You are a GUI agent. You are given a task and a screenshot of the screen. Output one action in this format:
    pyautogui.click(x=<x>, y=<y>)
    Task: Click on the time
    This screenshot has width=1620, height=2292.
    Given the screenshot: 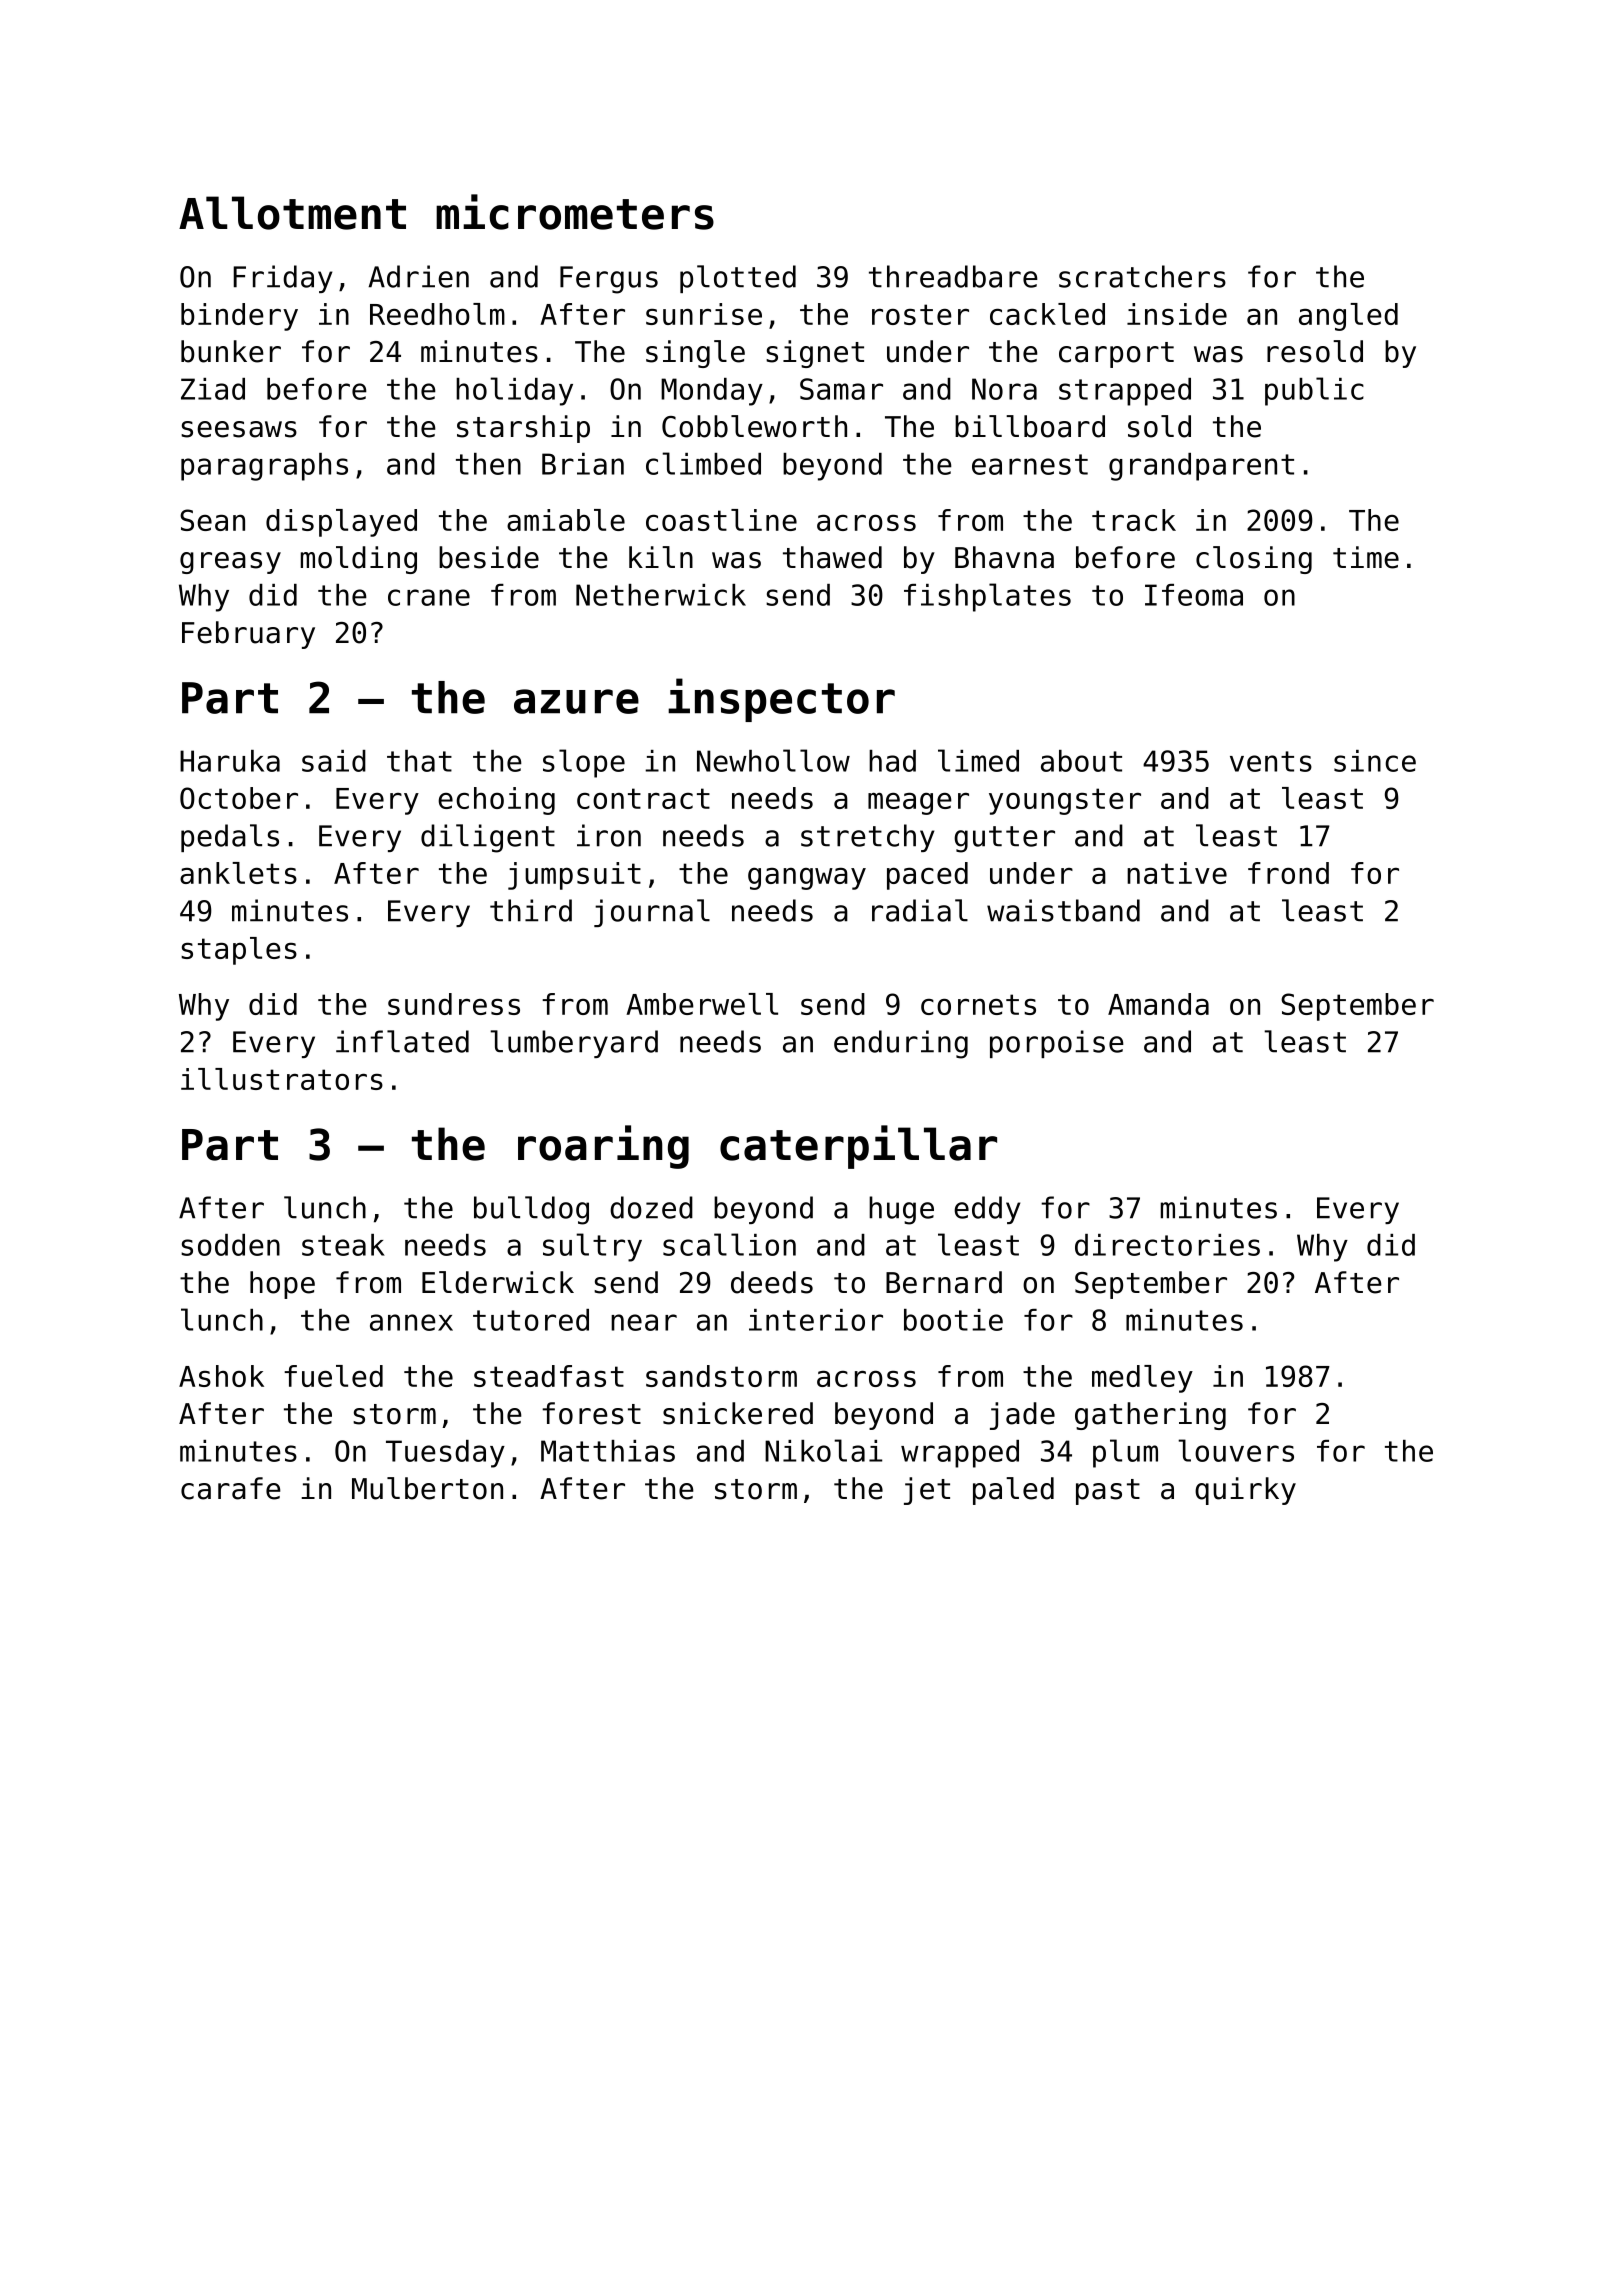 What is the action you would take?
    pyautogui.click(x=1366, y=557)
